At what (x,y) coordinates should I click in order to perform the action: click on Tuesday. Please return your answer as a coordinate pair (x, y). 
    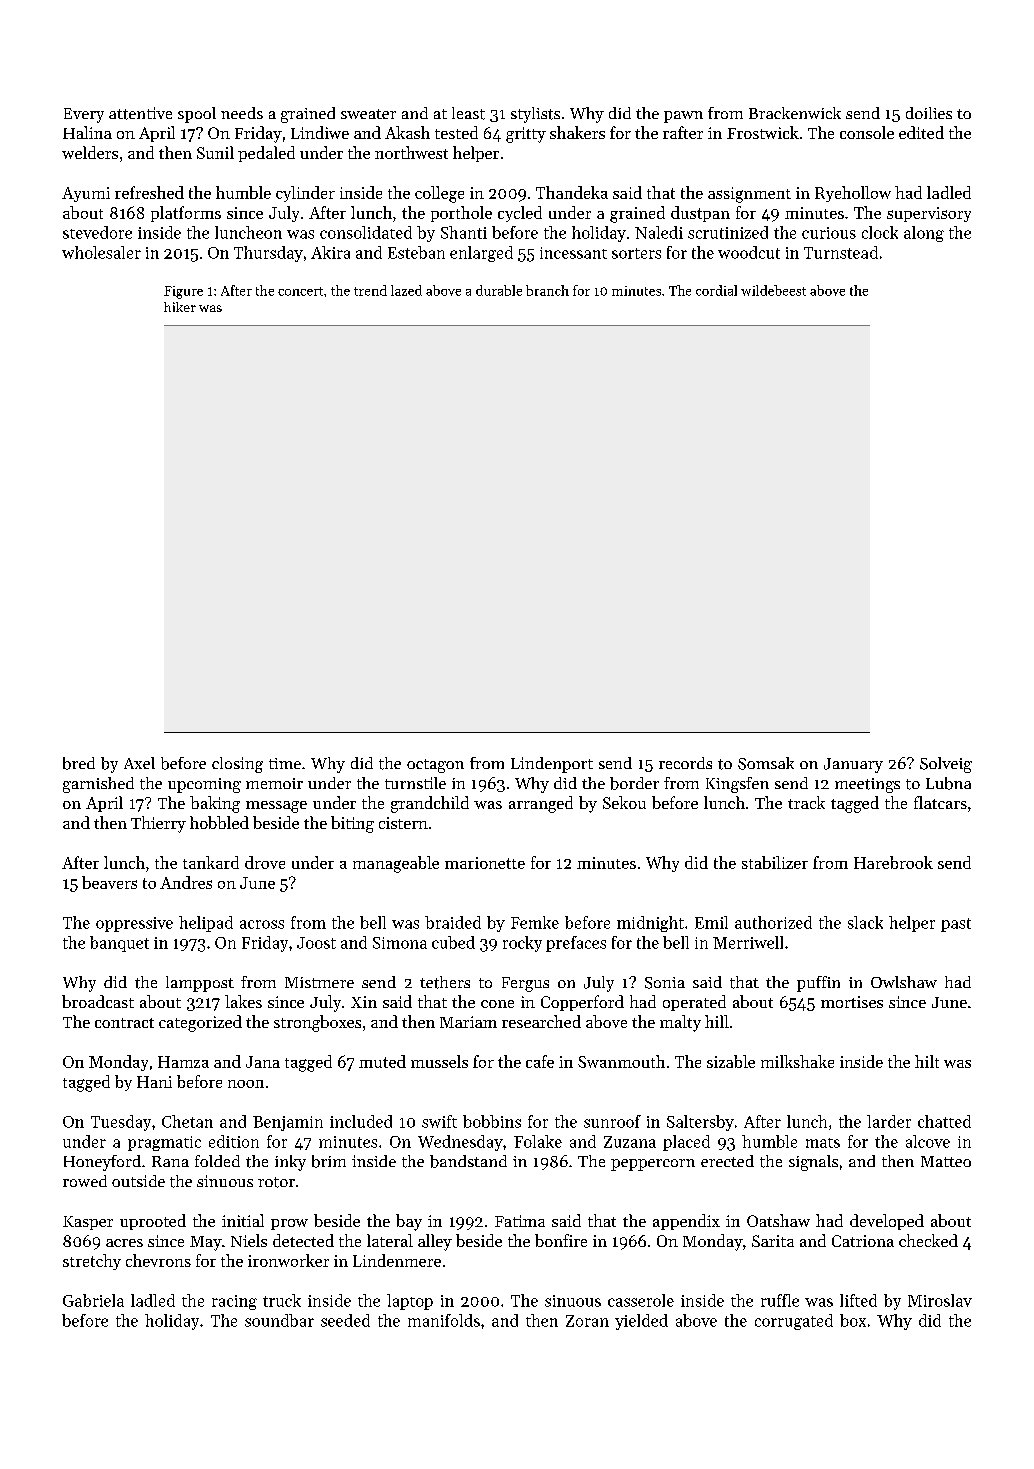
    Looking at the image, I should click on (121, 1123).
